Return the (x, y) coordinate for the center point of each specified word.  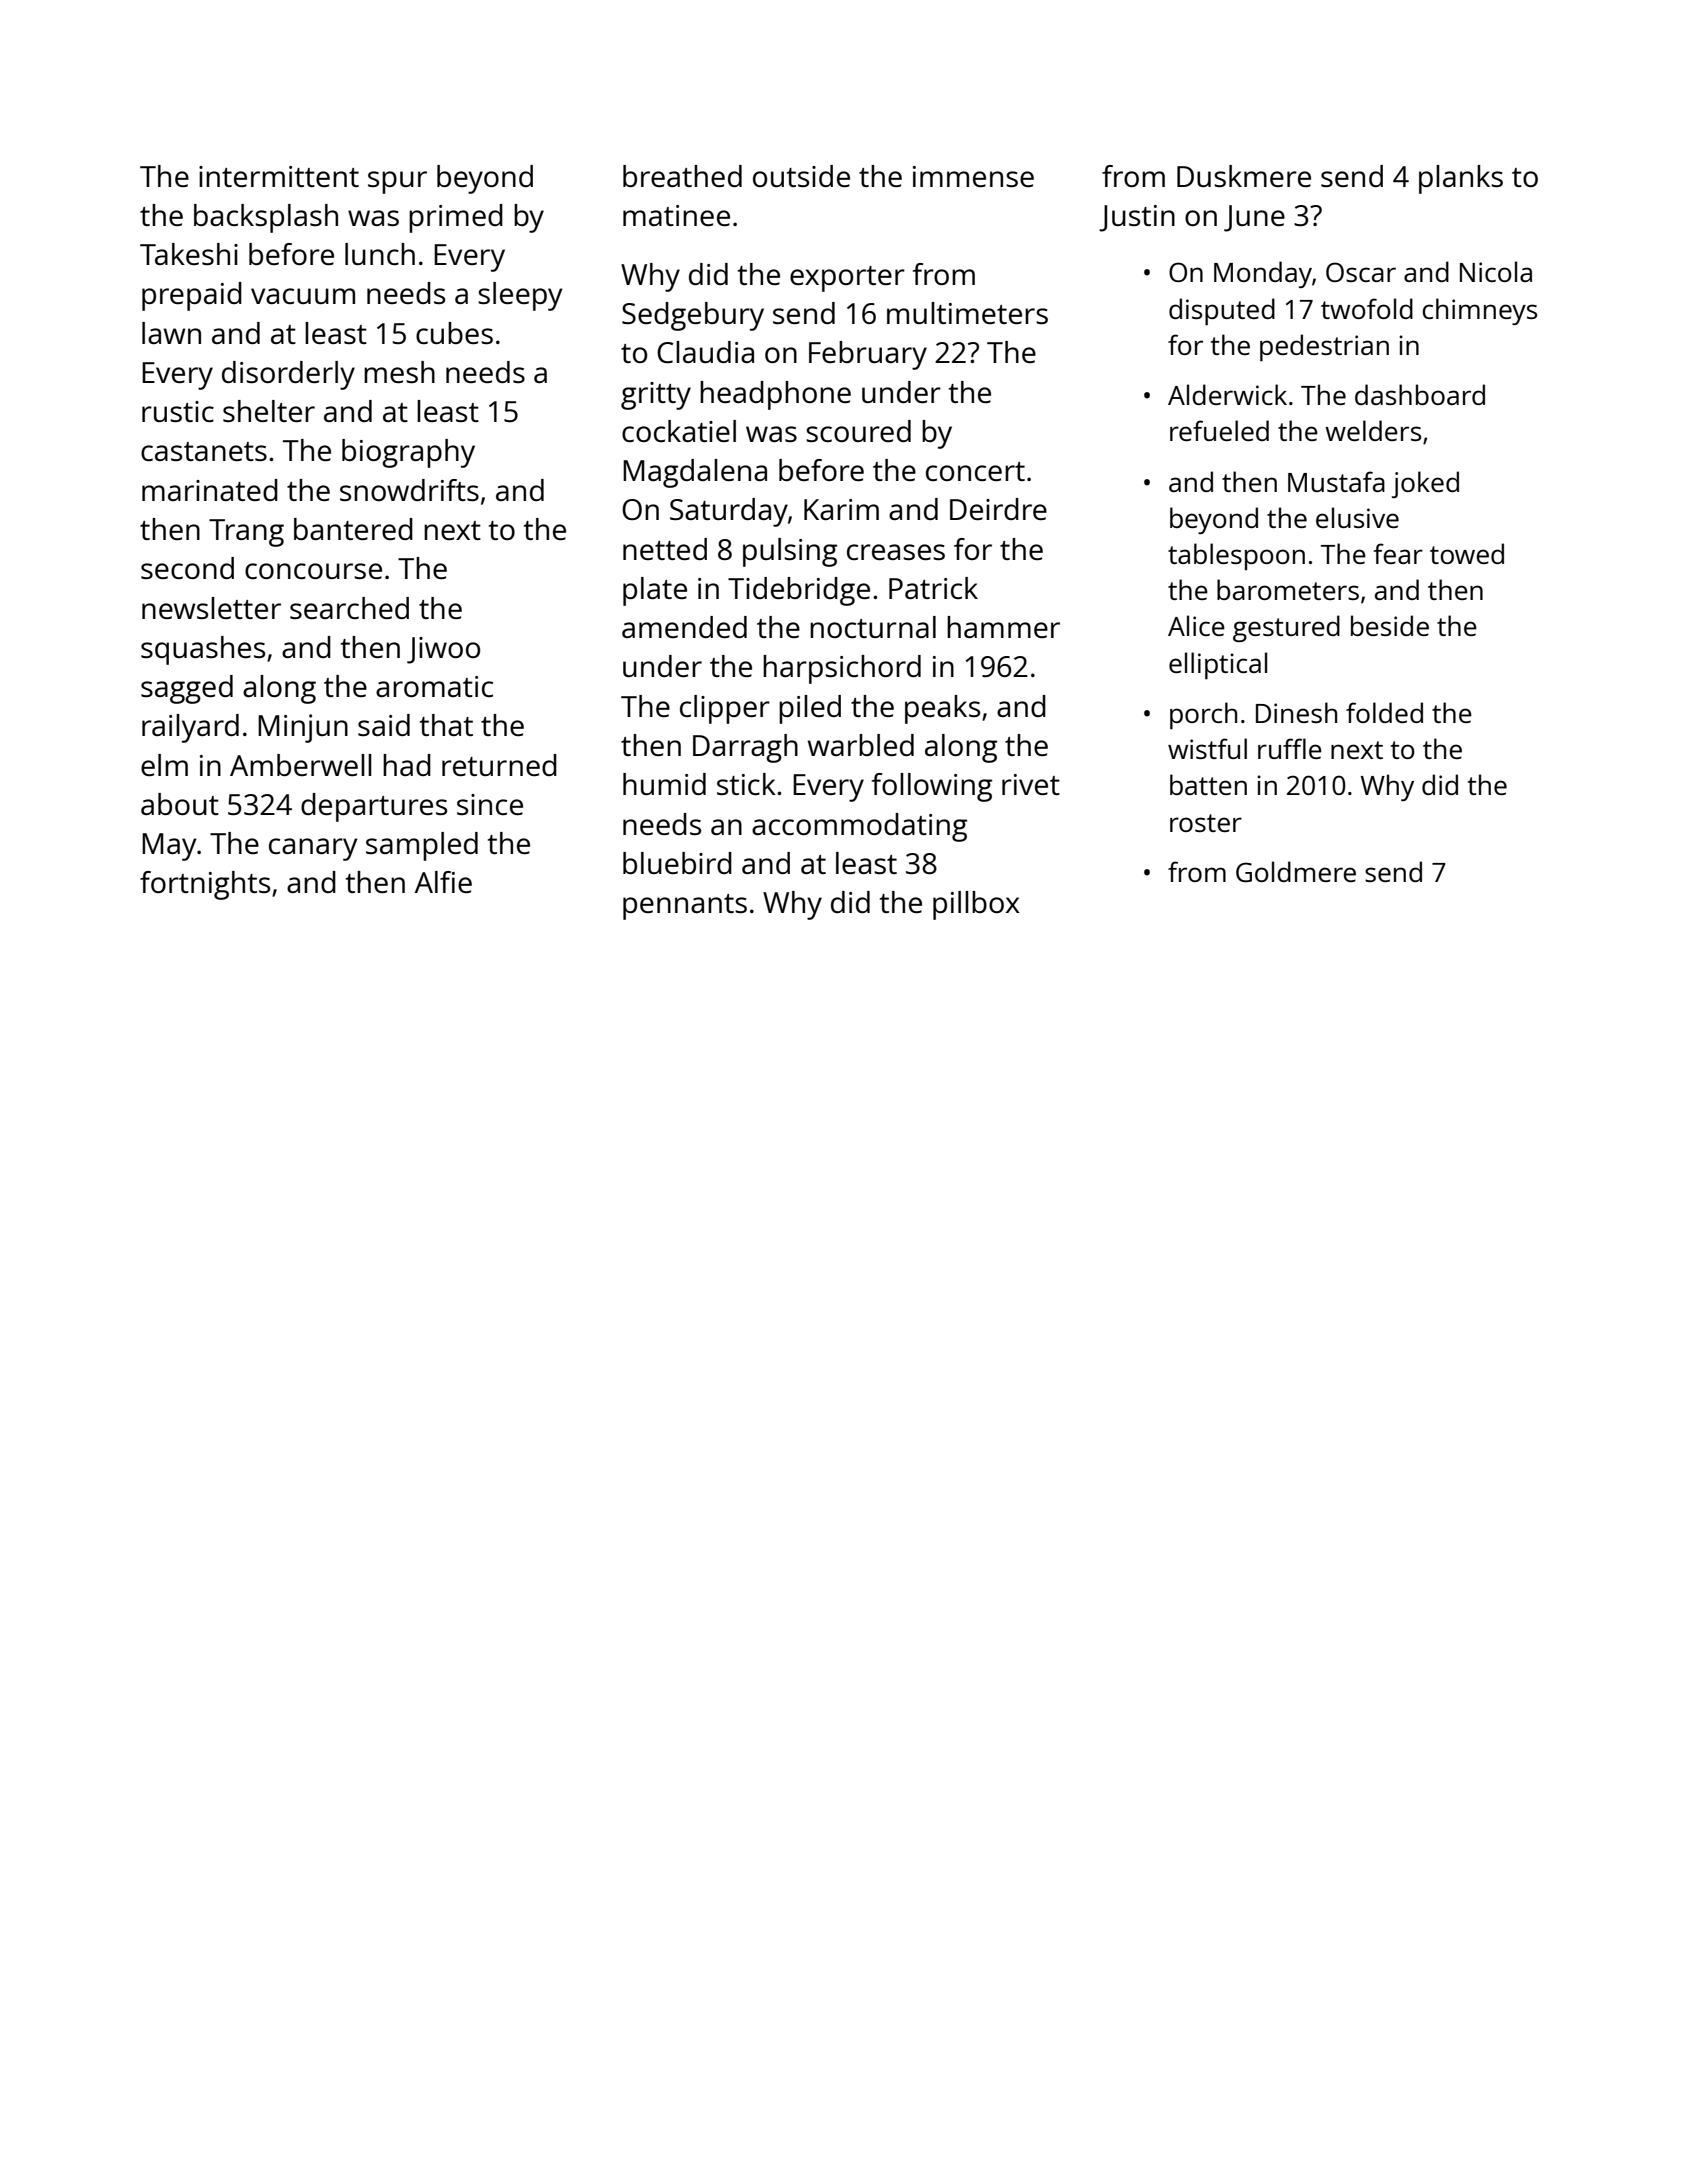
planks (1461, 179)
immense (973, 176)
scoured (858, 431)
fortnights (205, 885)
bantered (353, 529)
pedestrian (1324, 347)
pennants (685, 907)
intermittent (279, 176)
